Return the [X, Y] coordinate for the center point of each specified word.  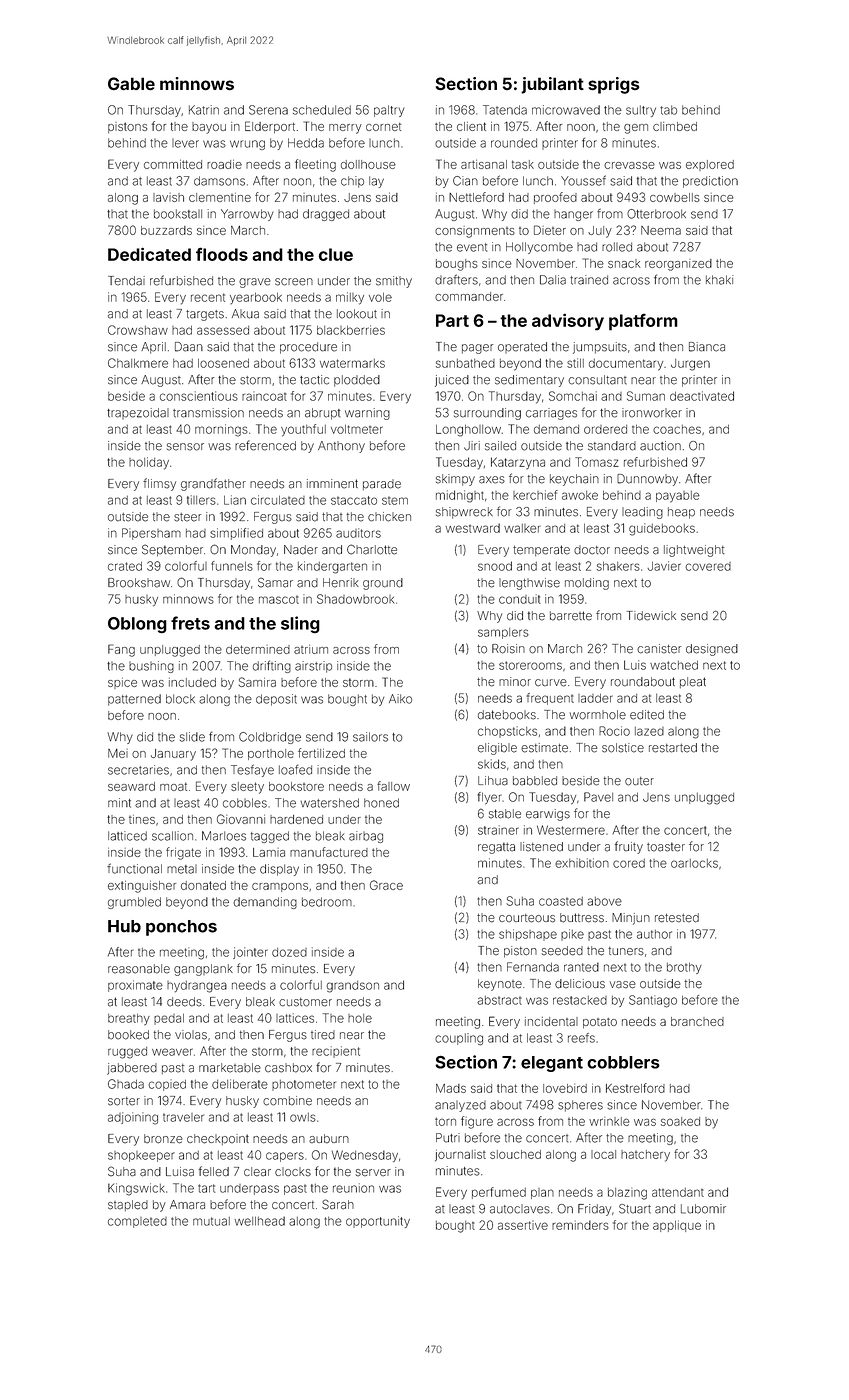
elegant [552, 1064]
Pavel [598, 797]
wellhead [260, 1221]
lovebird [565, 1088]
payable [678, 497]
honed [381, 803]
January [173, 755]
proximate [135, 986]
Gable [131, 84]
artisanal [484, 164]
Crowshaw [138, 330]
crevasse [629, 165]
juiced [452, 381]
